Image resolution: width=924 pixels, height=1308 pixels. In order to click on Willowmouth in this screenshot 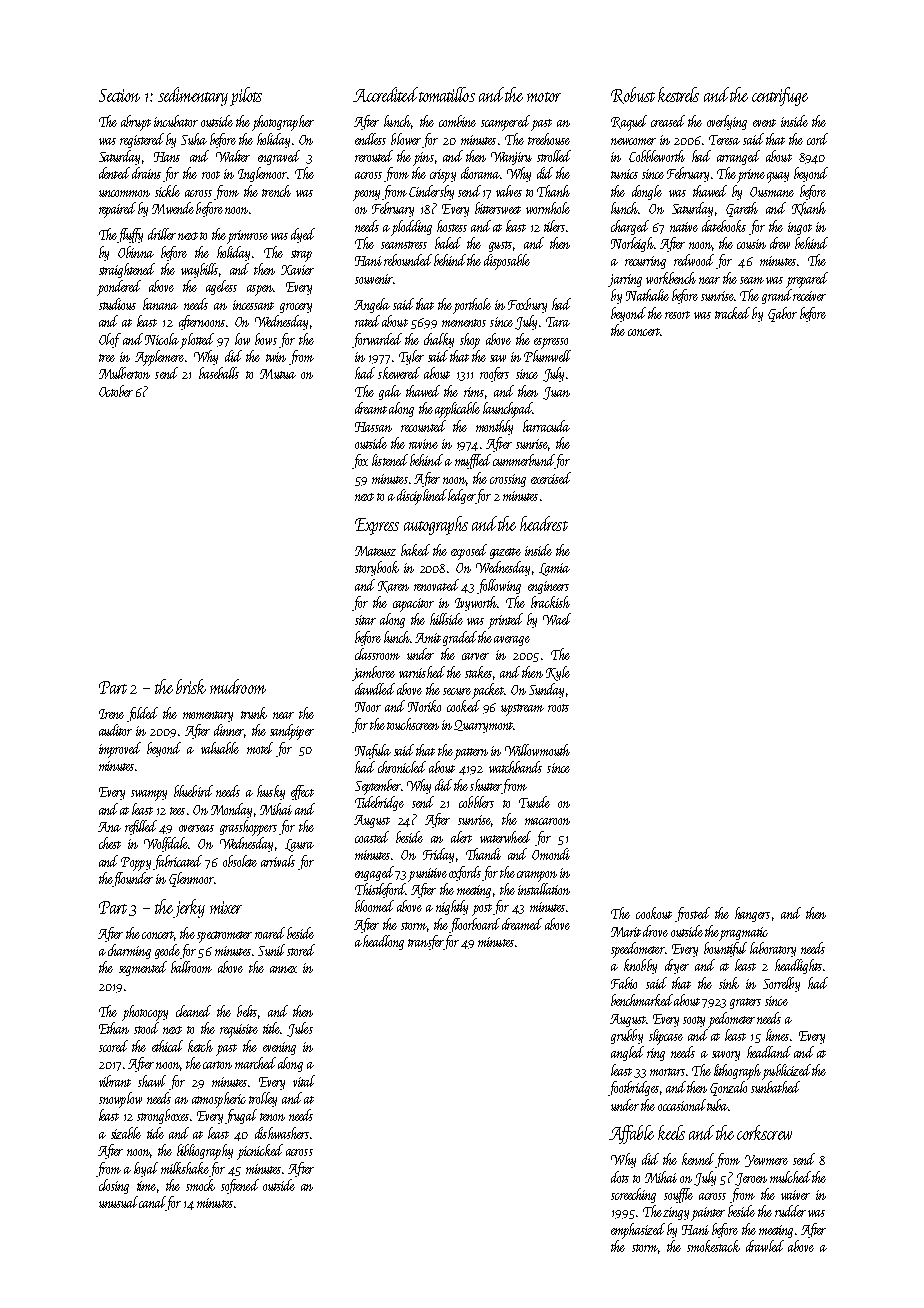, I will do `click(537, 750)`.
